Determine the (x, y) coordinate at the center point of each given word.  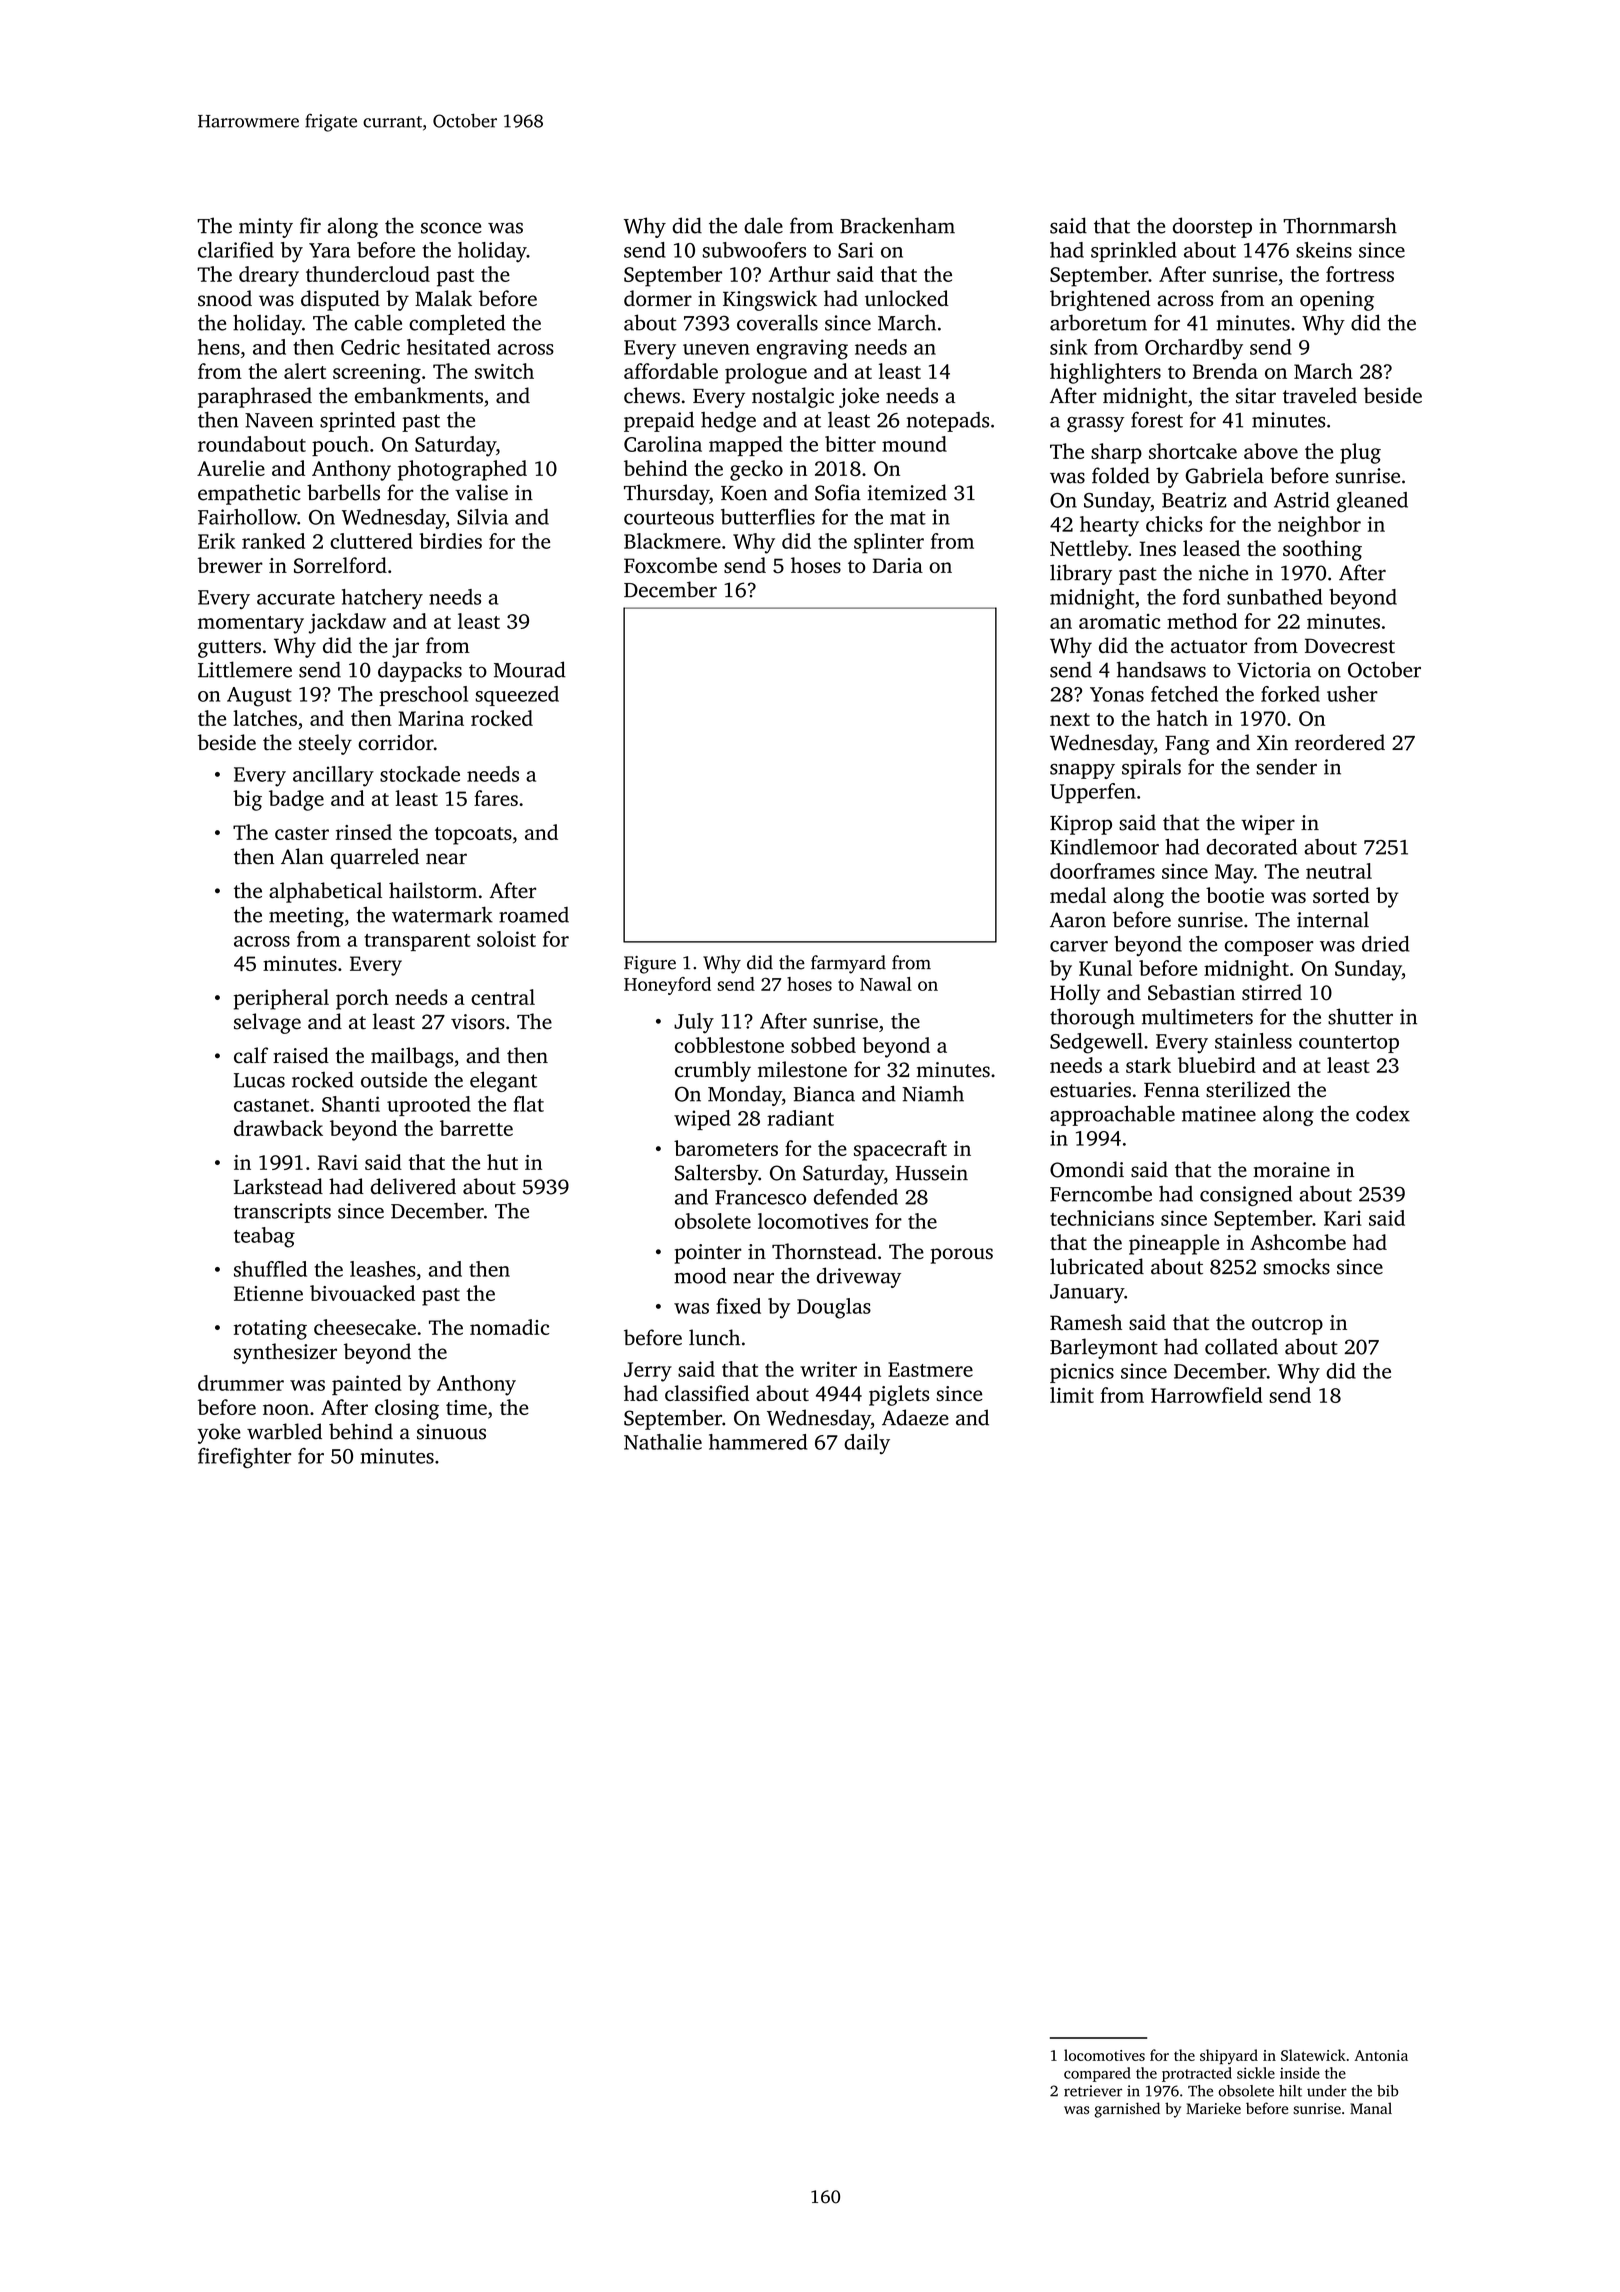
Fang (1187, 745)
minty (266, 228)
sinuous (451, 1432)
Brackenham (897, 225)
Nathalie (663, 1442)
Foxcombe (670, 565)
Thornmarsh (1340, 225)
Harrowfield (1207, 1395)
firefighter (244, 1458)
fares (496, 798)
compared (1097, 2074)
